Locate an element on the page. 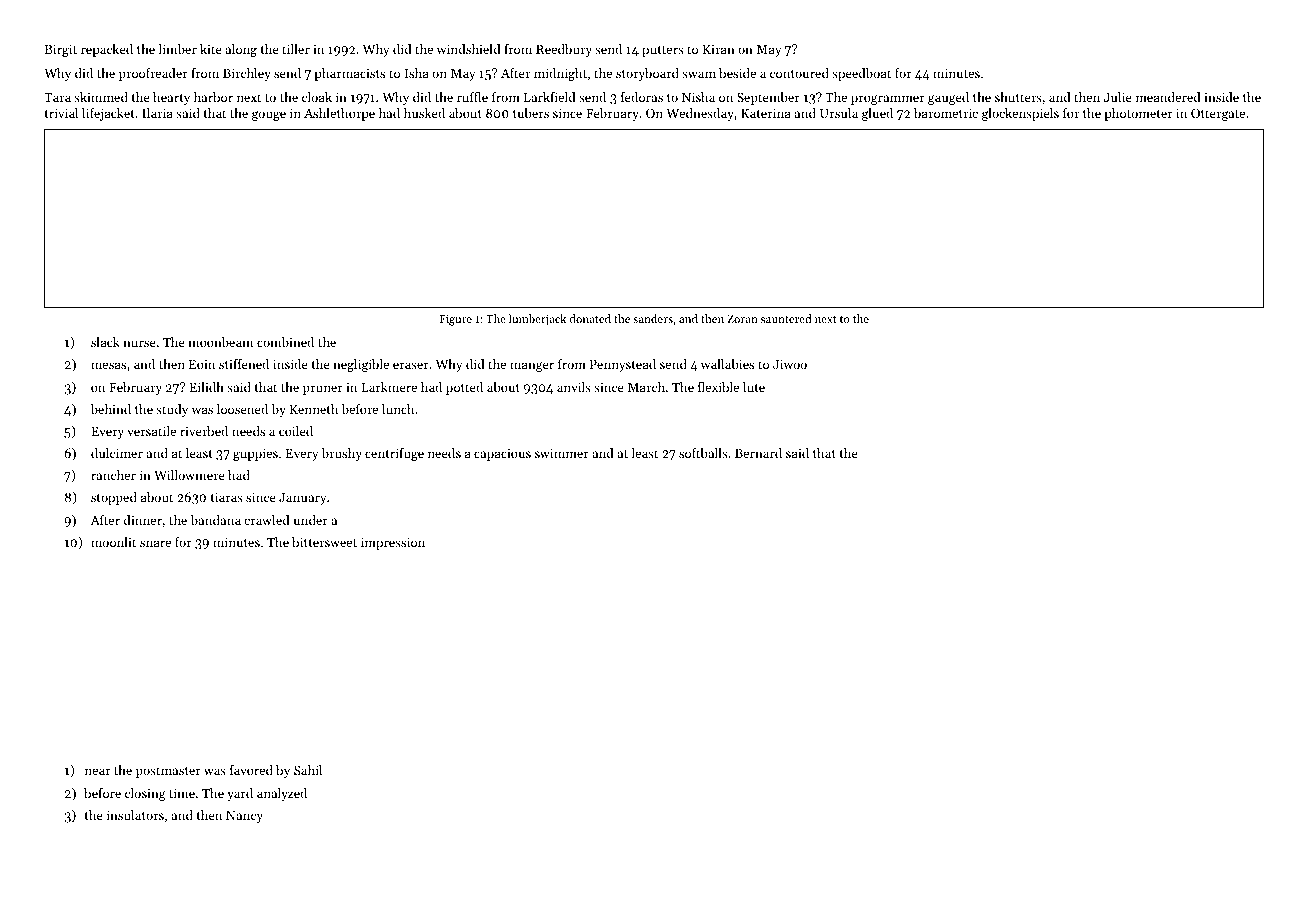  glued is located at coordinates (877, 114).
